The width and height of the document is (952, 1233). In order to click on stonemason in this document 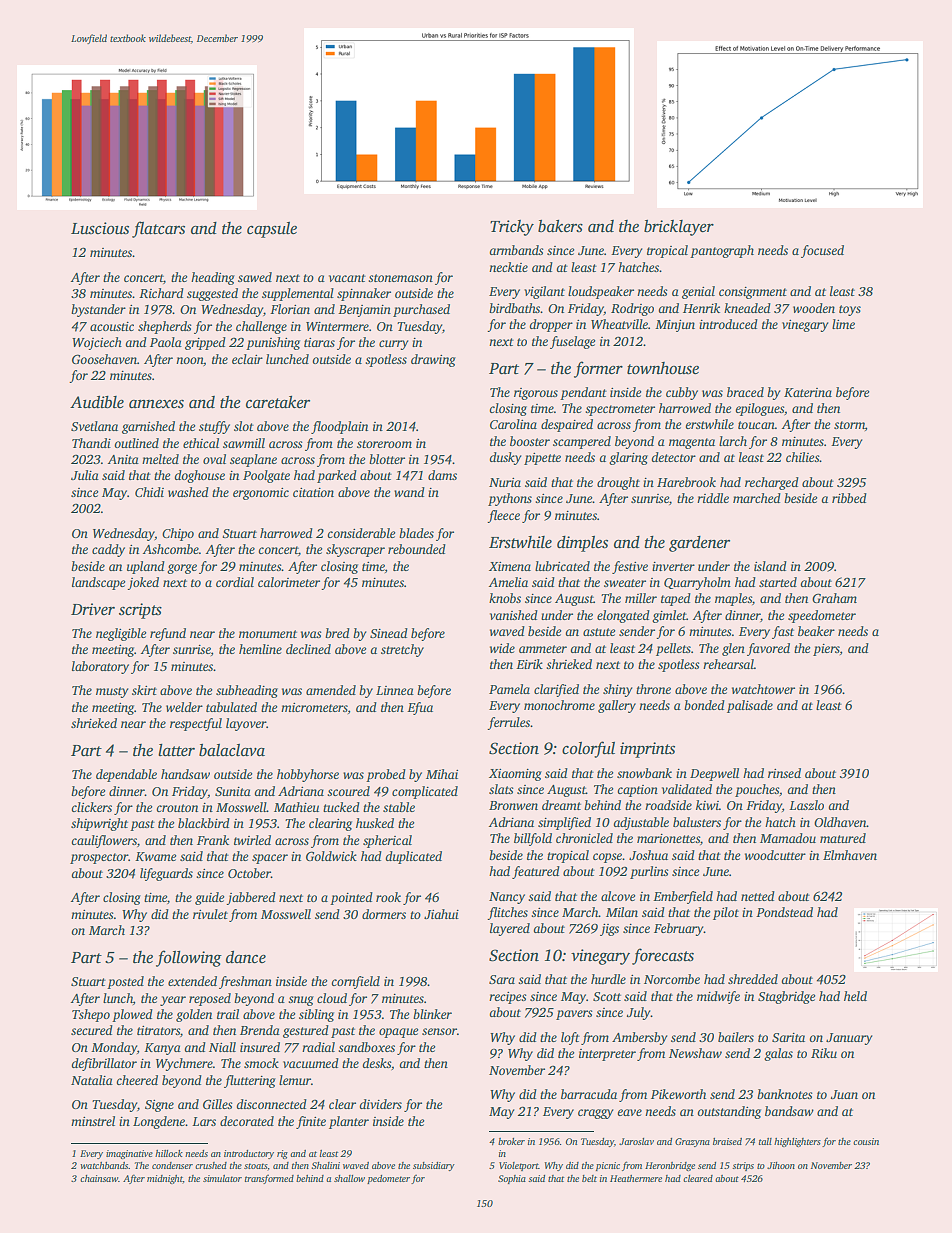, I will do `click(400, 278)`.
